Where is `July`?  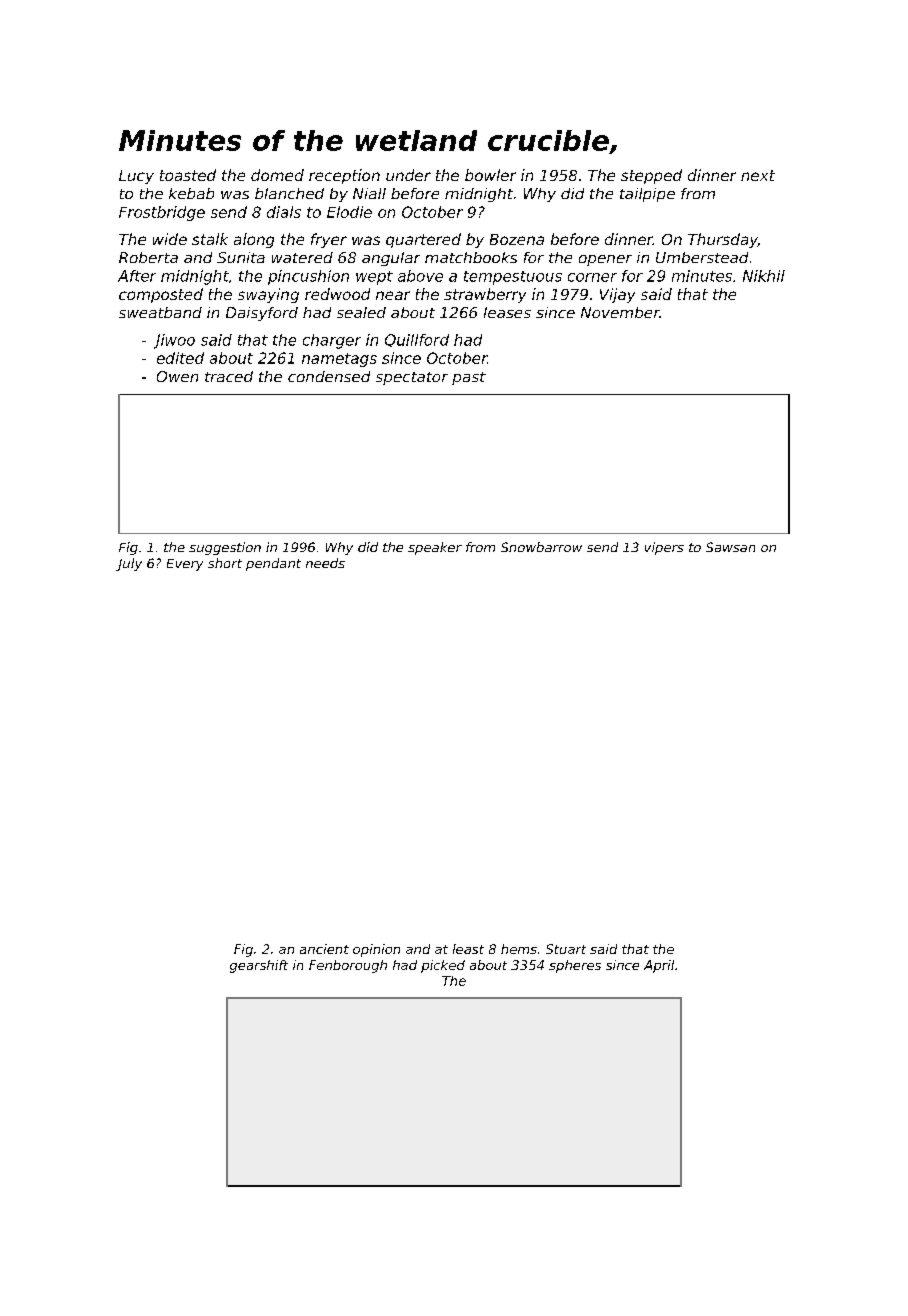 July is located at coordinates (129, 564).
